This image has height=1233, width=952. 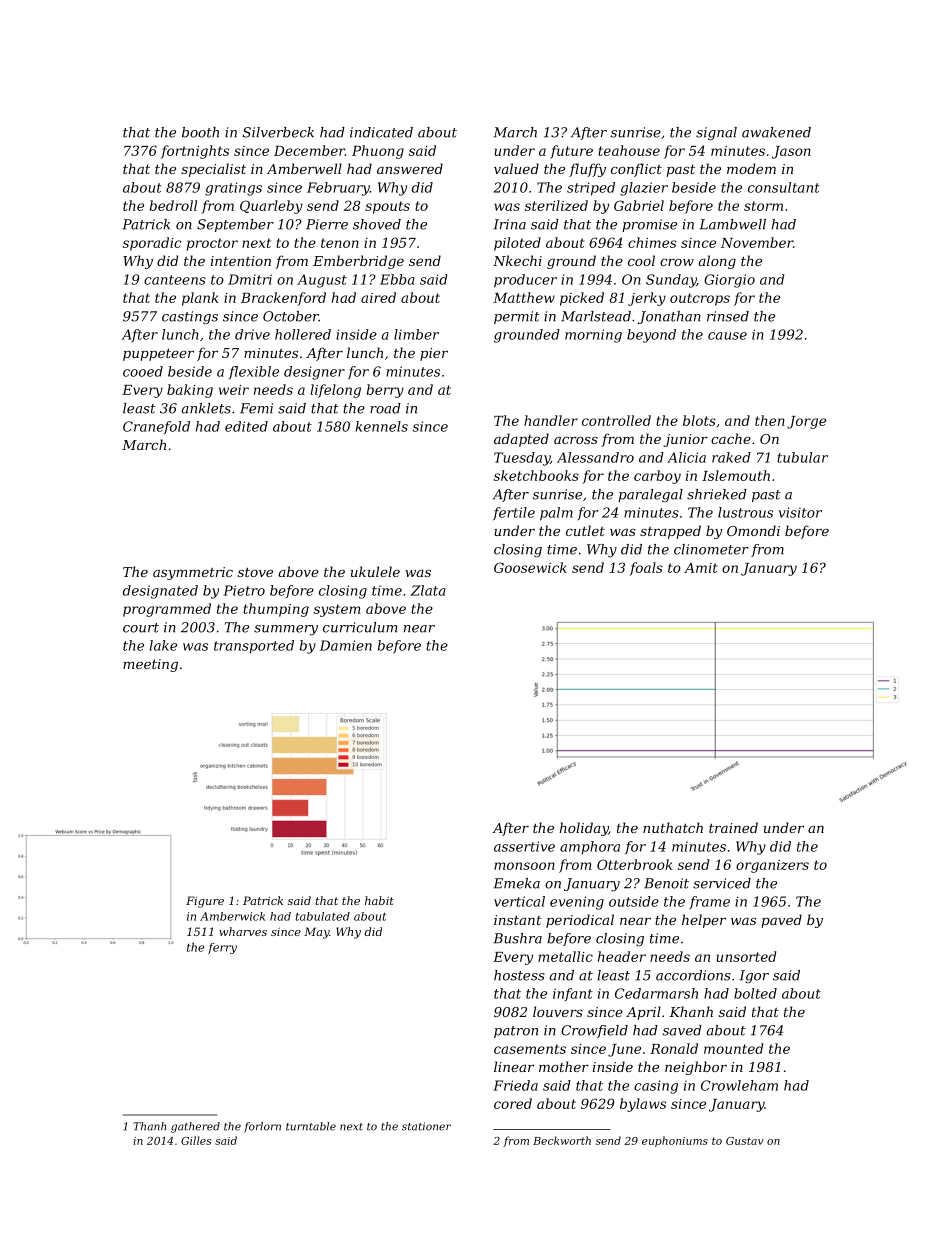 What do you see at coordinates (381, 132) in the image?
I see `indicated` at bounding box center [381, 132].
